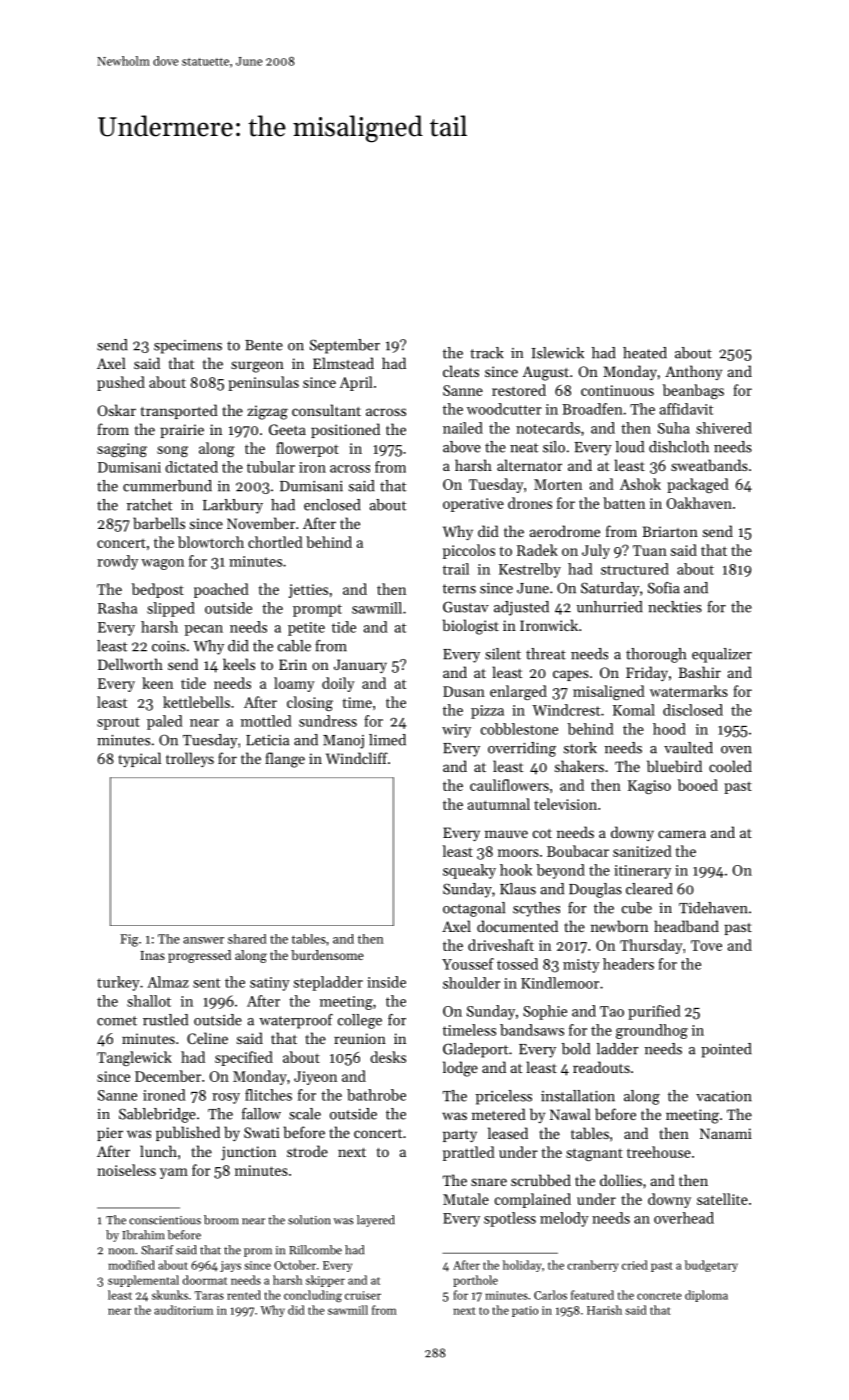 Image resolution: width=849 pixels, height=1400 pixels. Describe the element at coordinates (682, 834) in the page. I see `camera` at that location.
